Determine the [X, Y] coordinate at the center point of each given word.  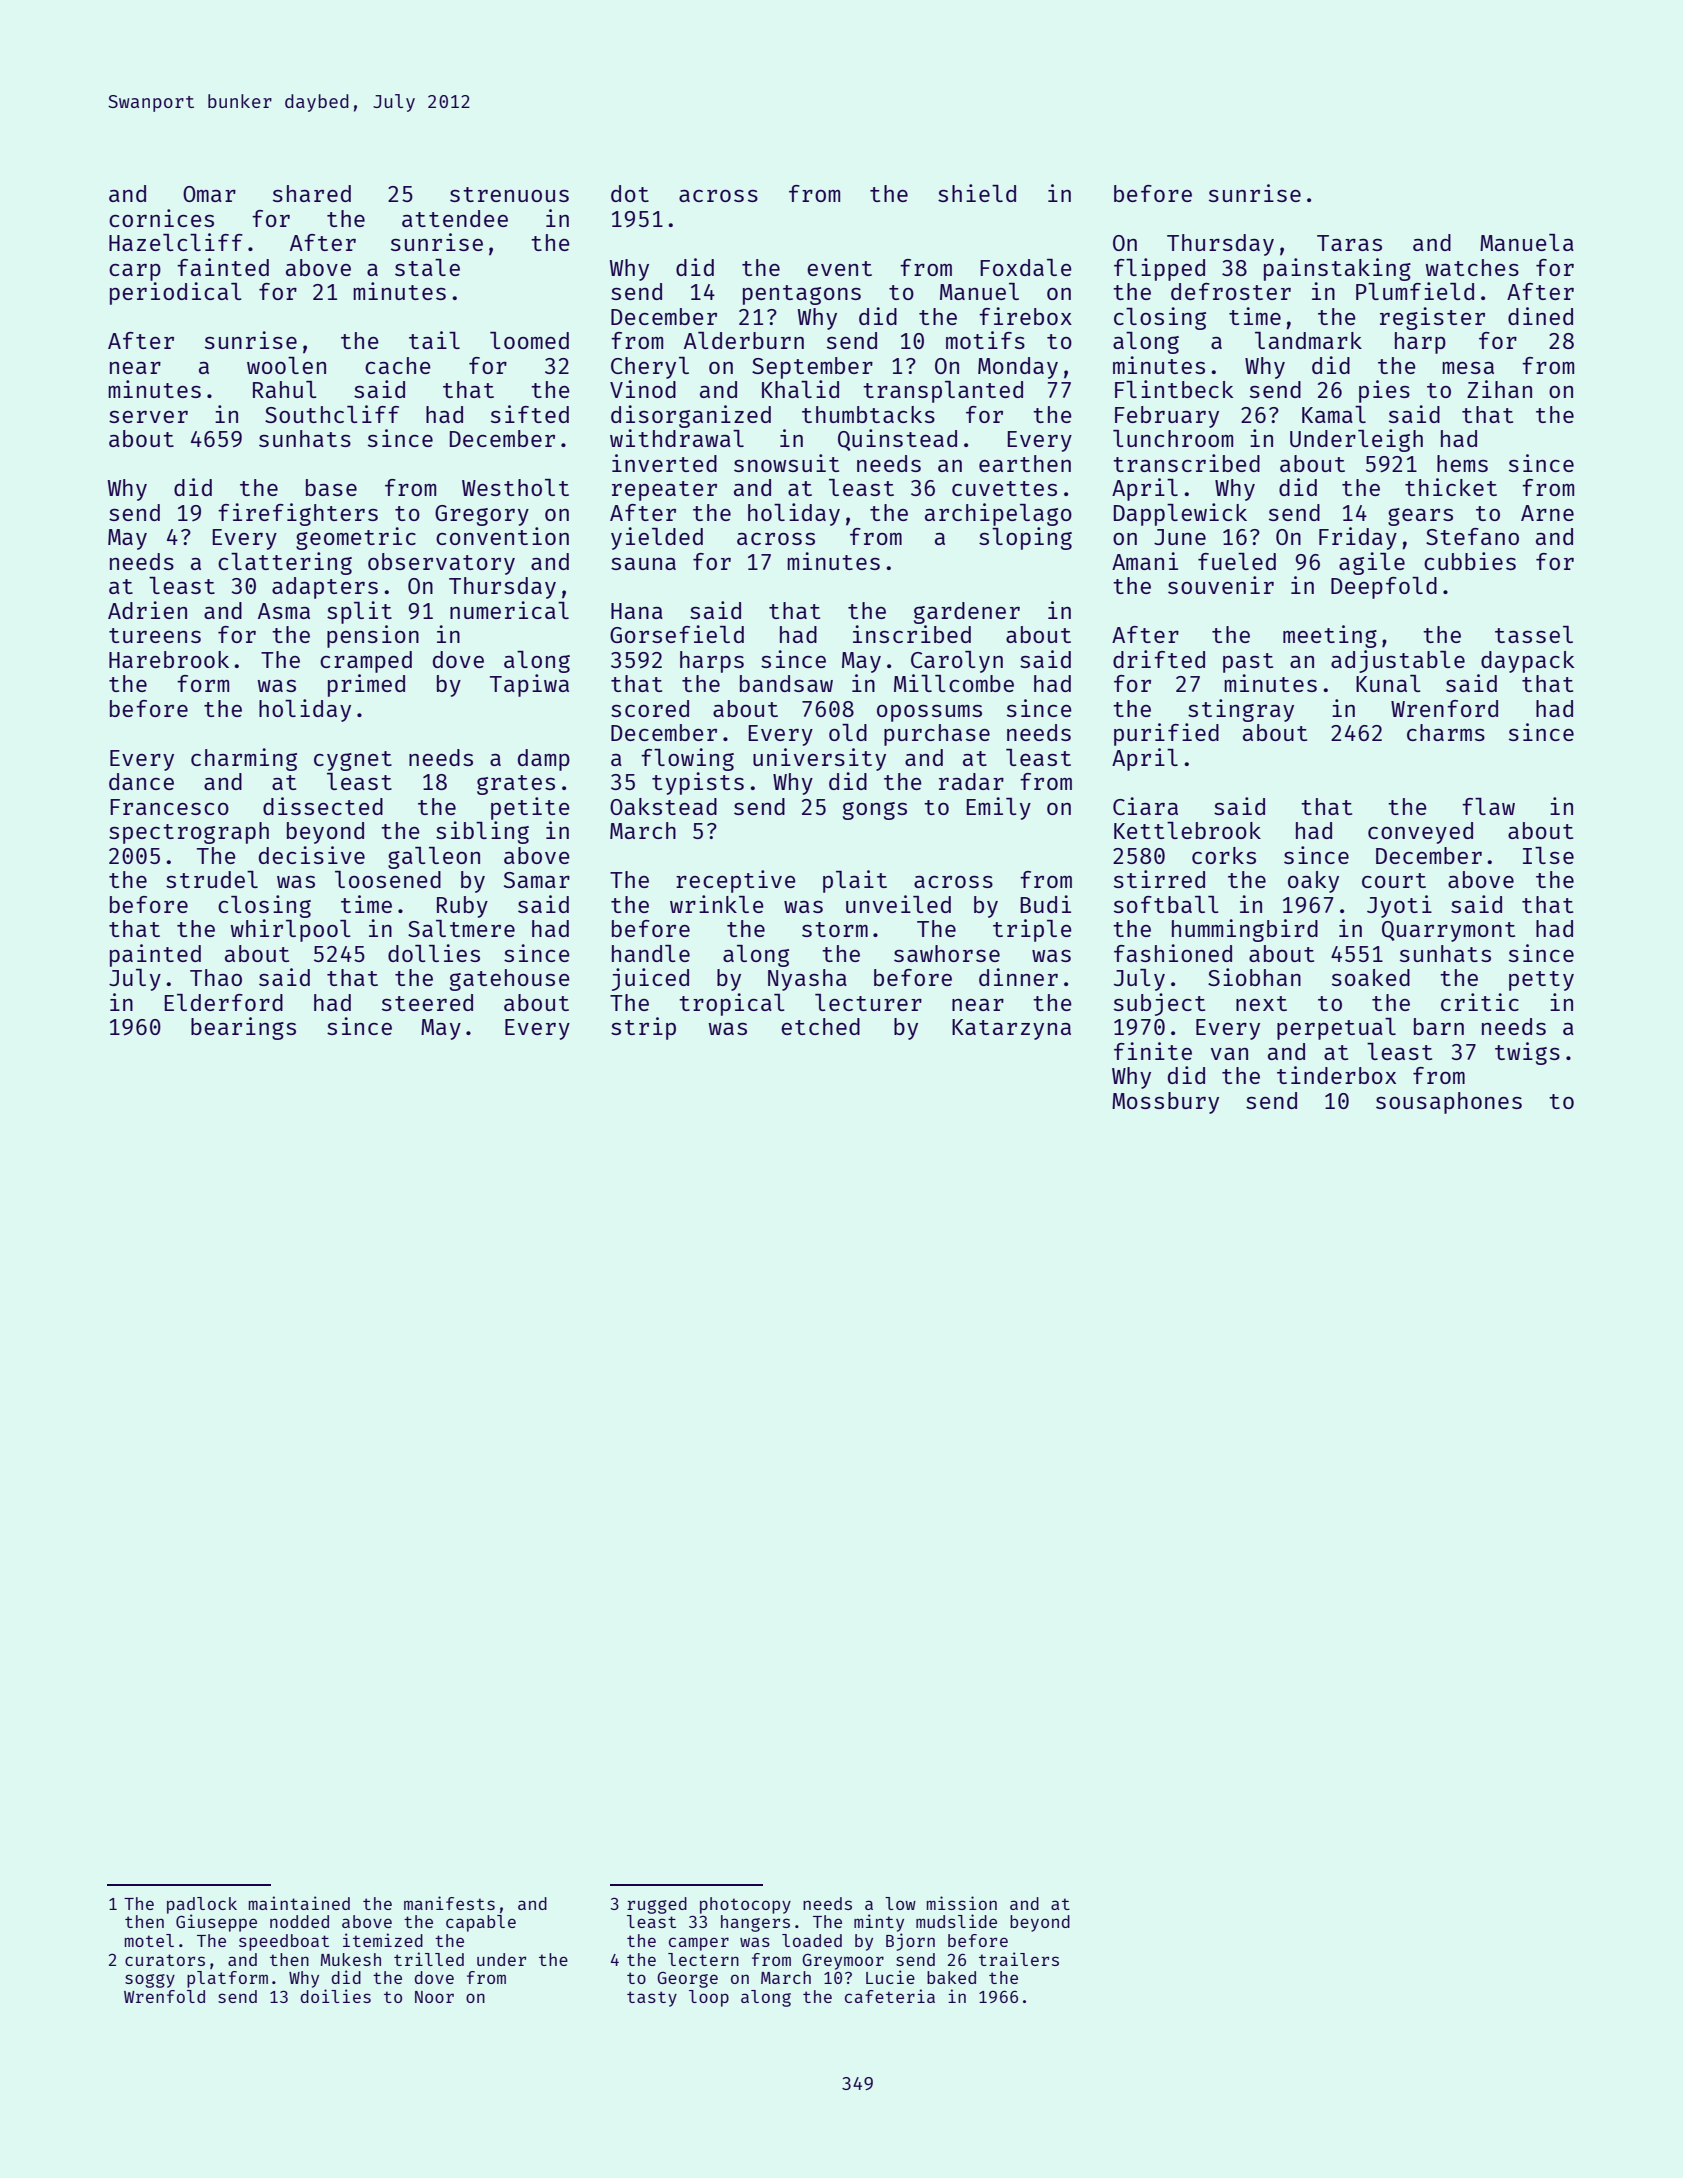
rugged [657, 1905]
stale [427, 267]
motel [149, 1940]
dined [1540, 316]
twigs [1527, 1053]
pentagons [802, 295]
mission [962, 1903]
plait [855, 881]
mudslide [956, 1921]
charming [244, 759]
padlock [202, 1905]
